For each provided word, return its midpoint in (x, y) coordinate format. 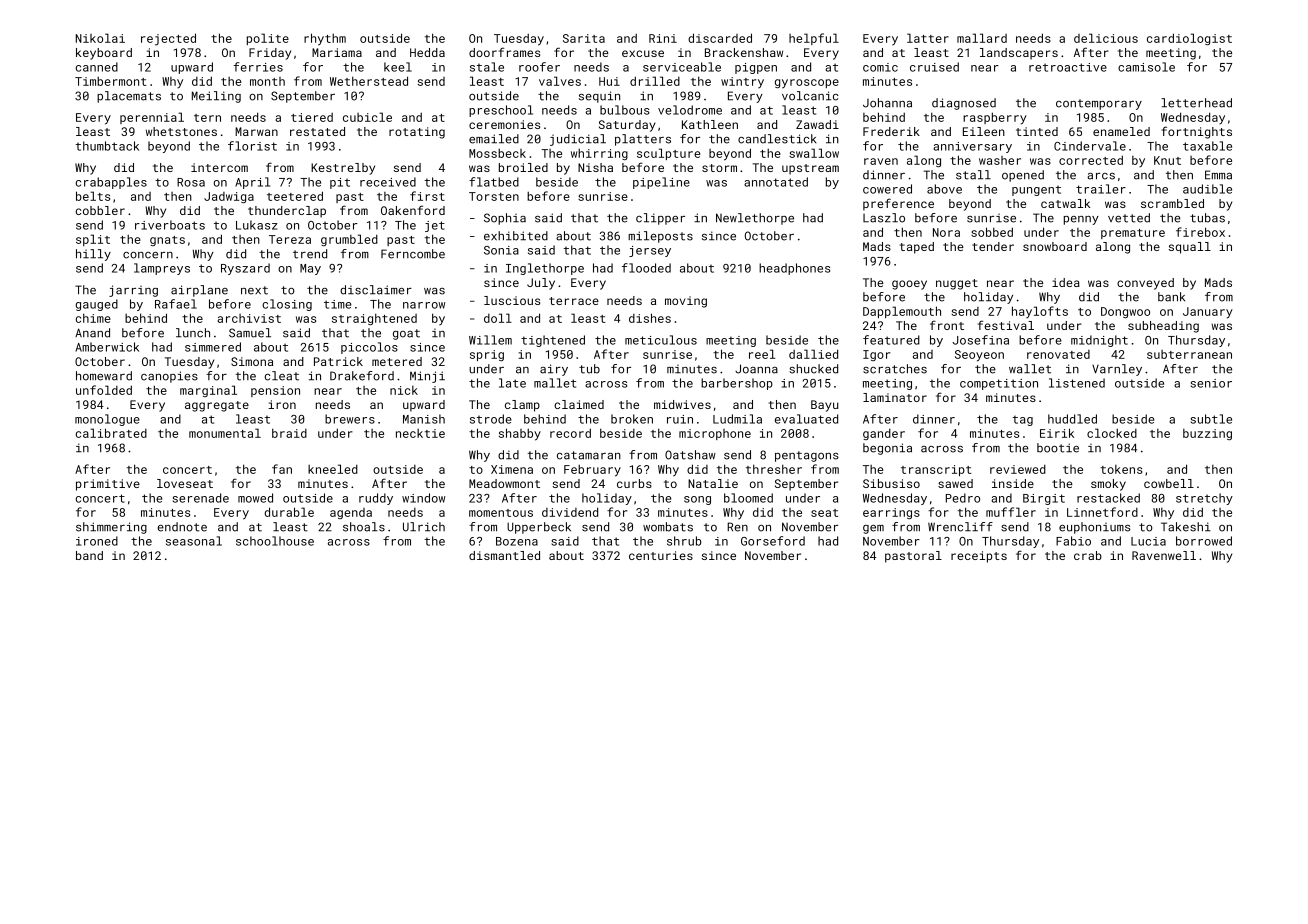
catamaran (589, 455)
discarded (720, 38)
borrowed (1204, 541)
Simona (252, 361)
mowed (255, 498)
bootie (1058, 448)
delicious (1106, 38)
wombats (668, 527)
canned (97, 67)
